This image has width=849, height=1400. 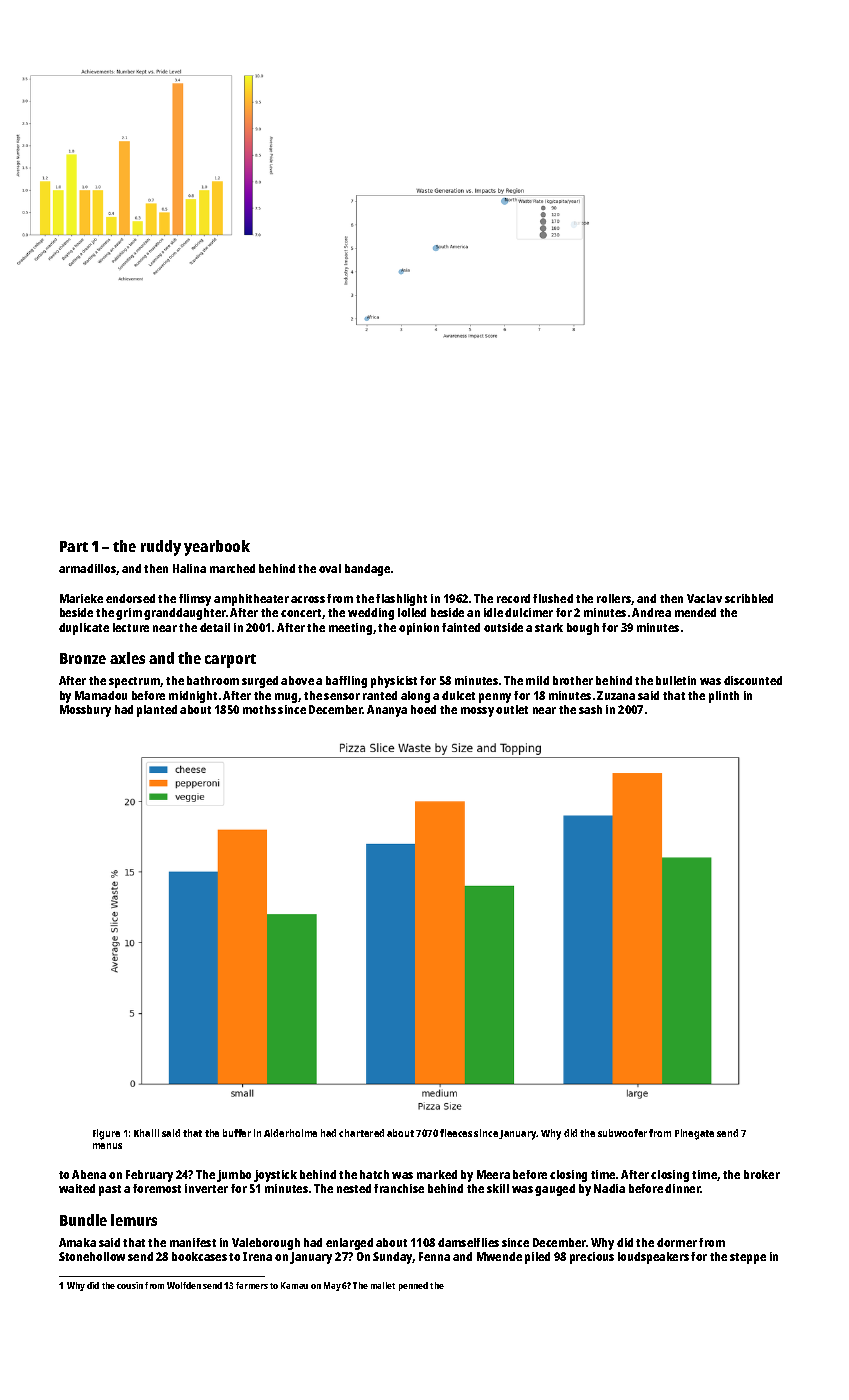 What do you see at coordinates (74, 546) in the image?
I see `Part` at bounding box center [74, 546].
